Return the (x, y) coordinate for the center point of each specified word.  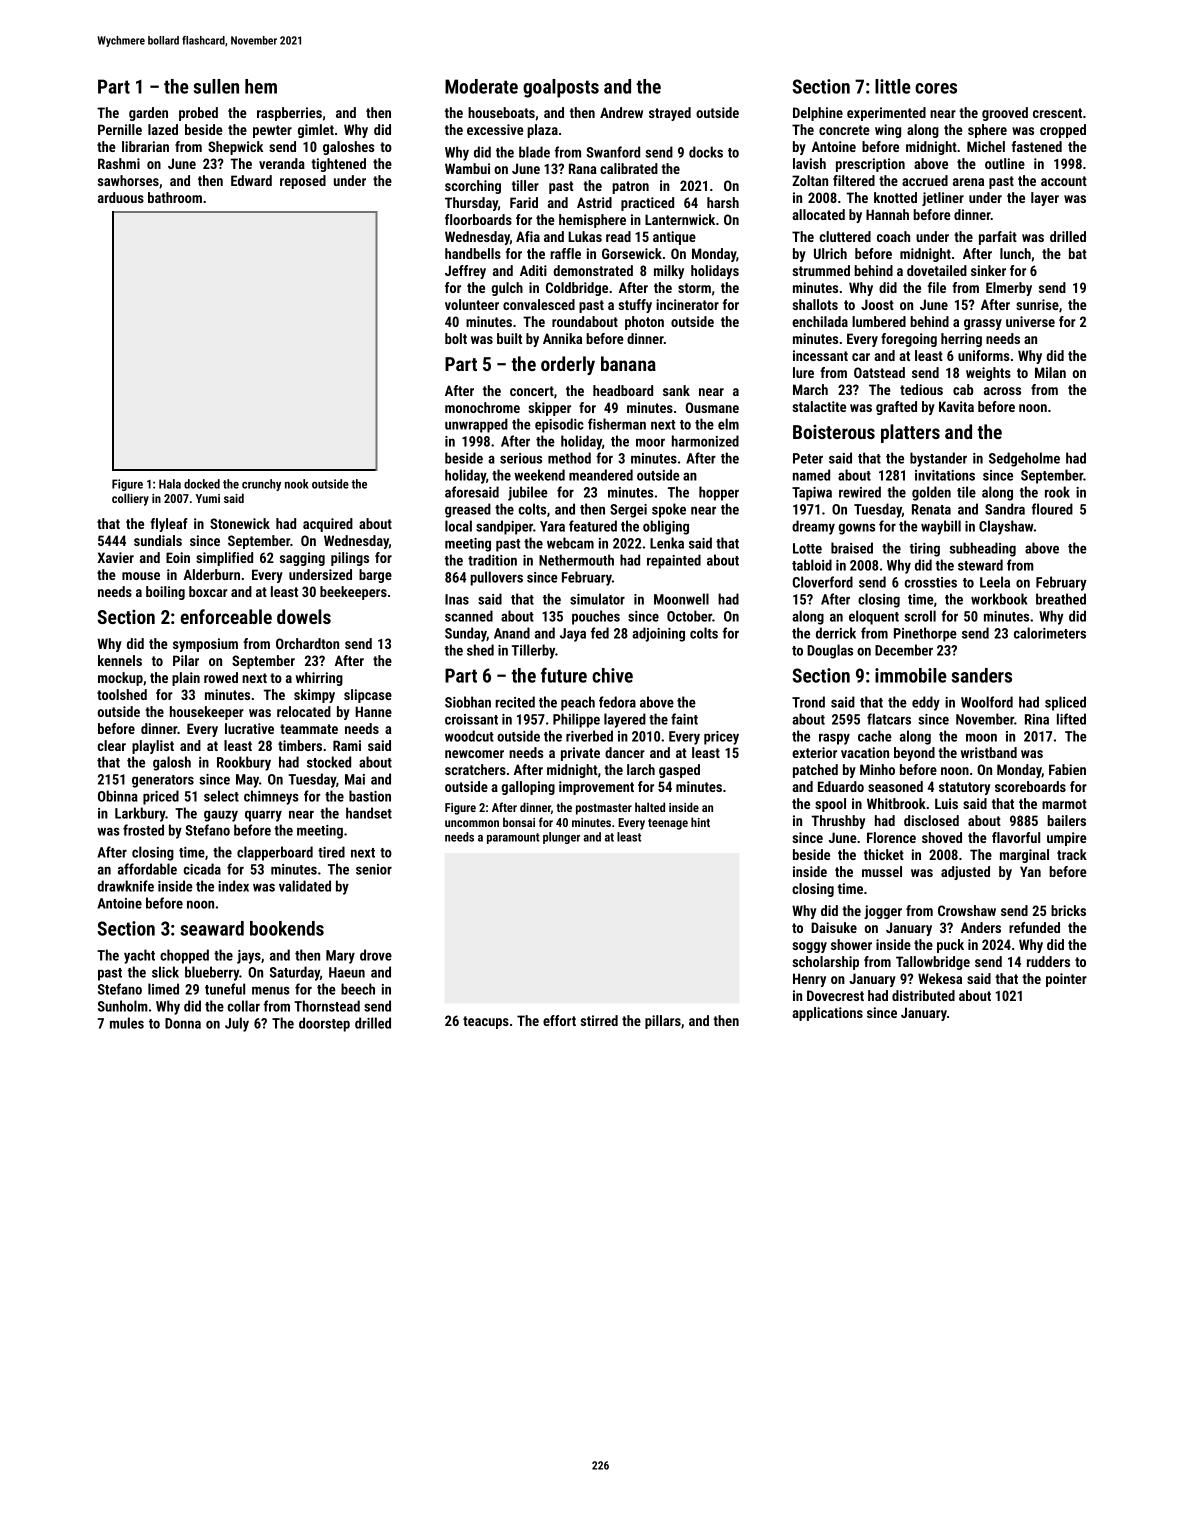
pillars (663, 1022)
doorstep (324, 1024)
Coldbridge (577, 289)
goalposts (561, 88)
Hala (170, 484)
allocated (818, 214)
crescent (1057, 113)
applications (827, 1014)
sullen (216, 86)
